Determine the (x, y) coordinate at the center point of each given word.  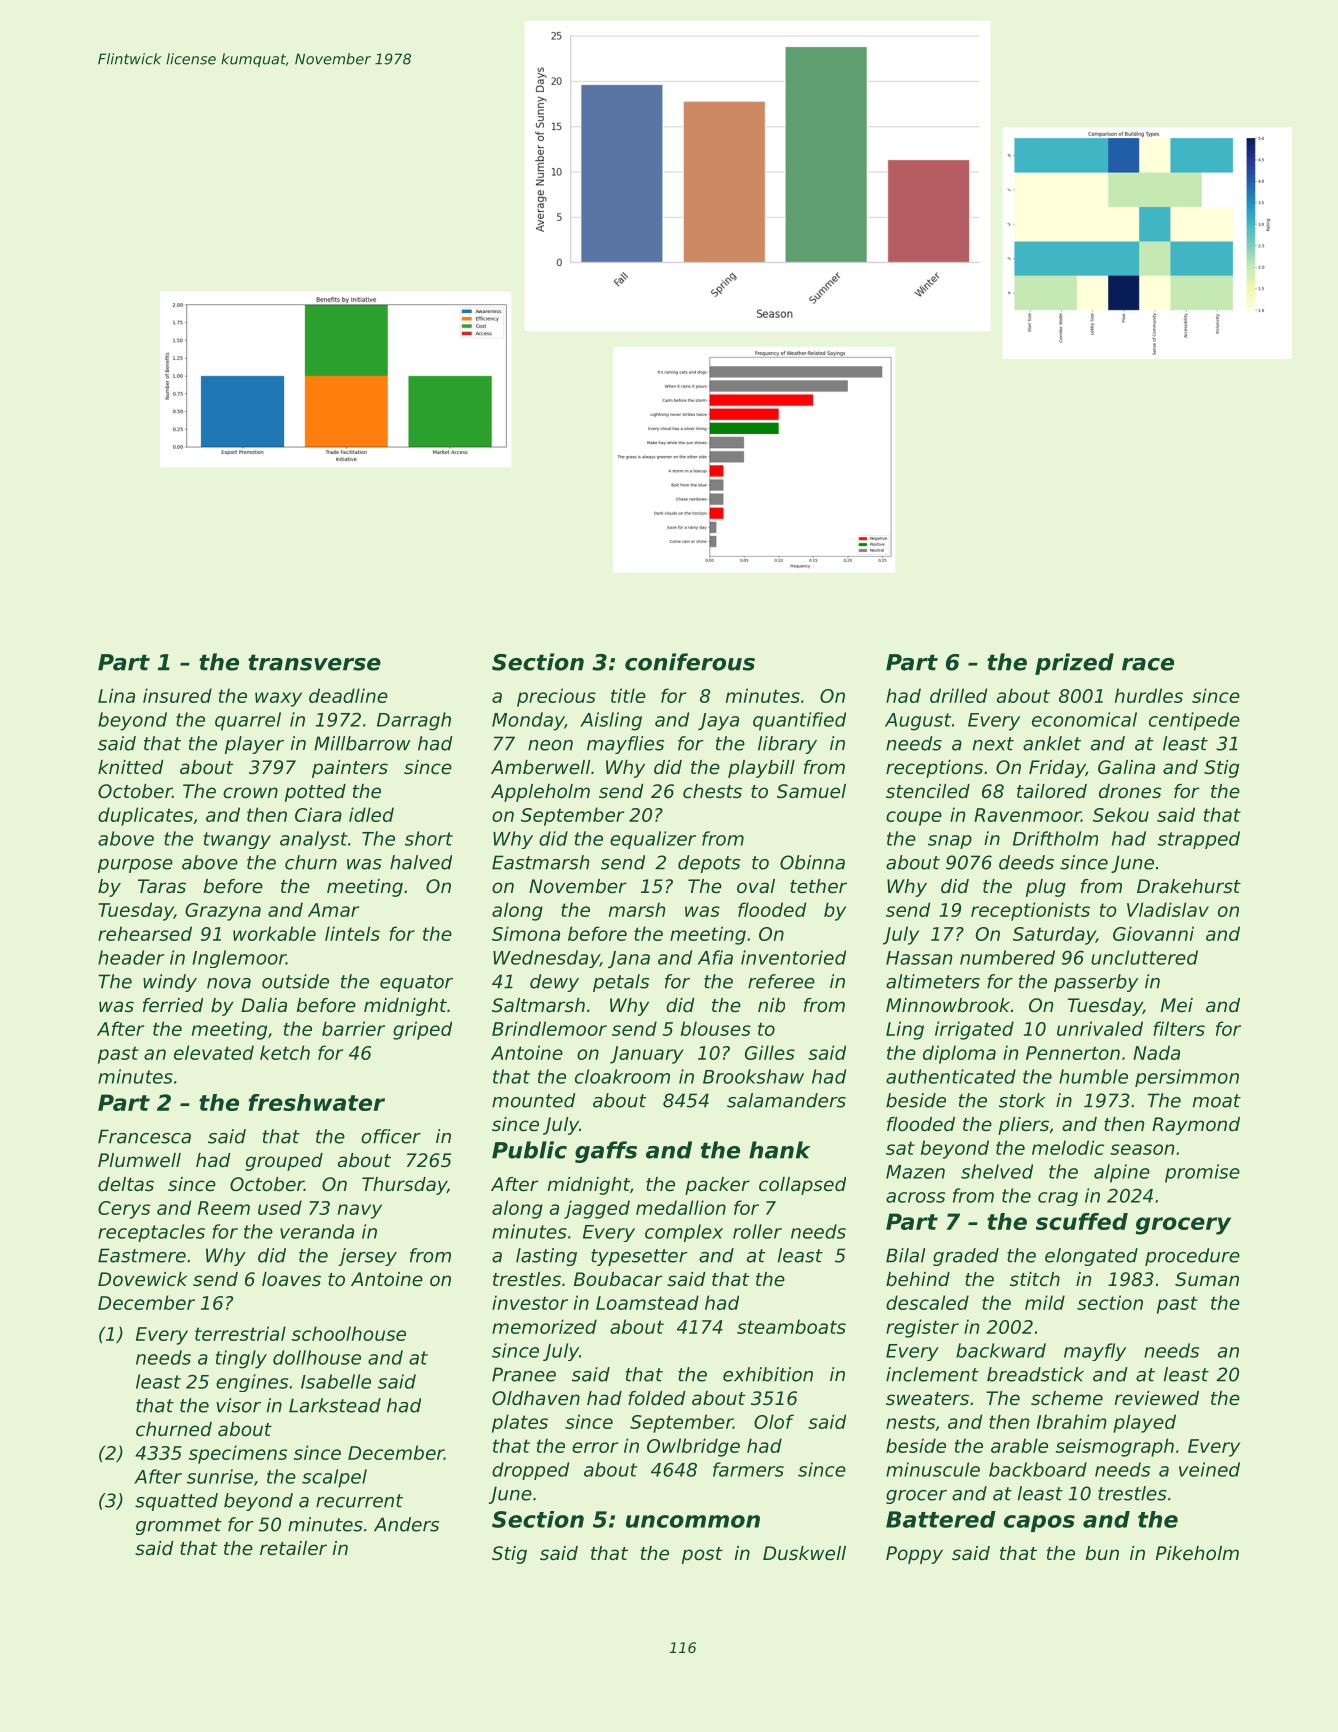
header (131, 957)
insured (177, 695)
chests (712, 791)
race (1148, 664)
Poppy (914, 1555)
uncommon (693, 1521)
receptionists (1030, 911)
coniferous (690, 662)
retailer (293, 1548)
